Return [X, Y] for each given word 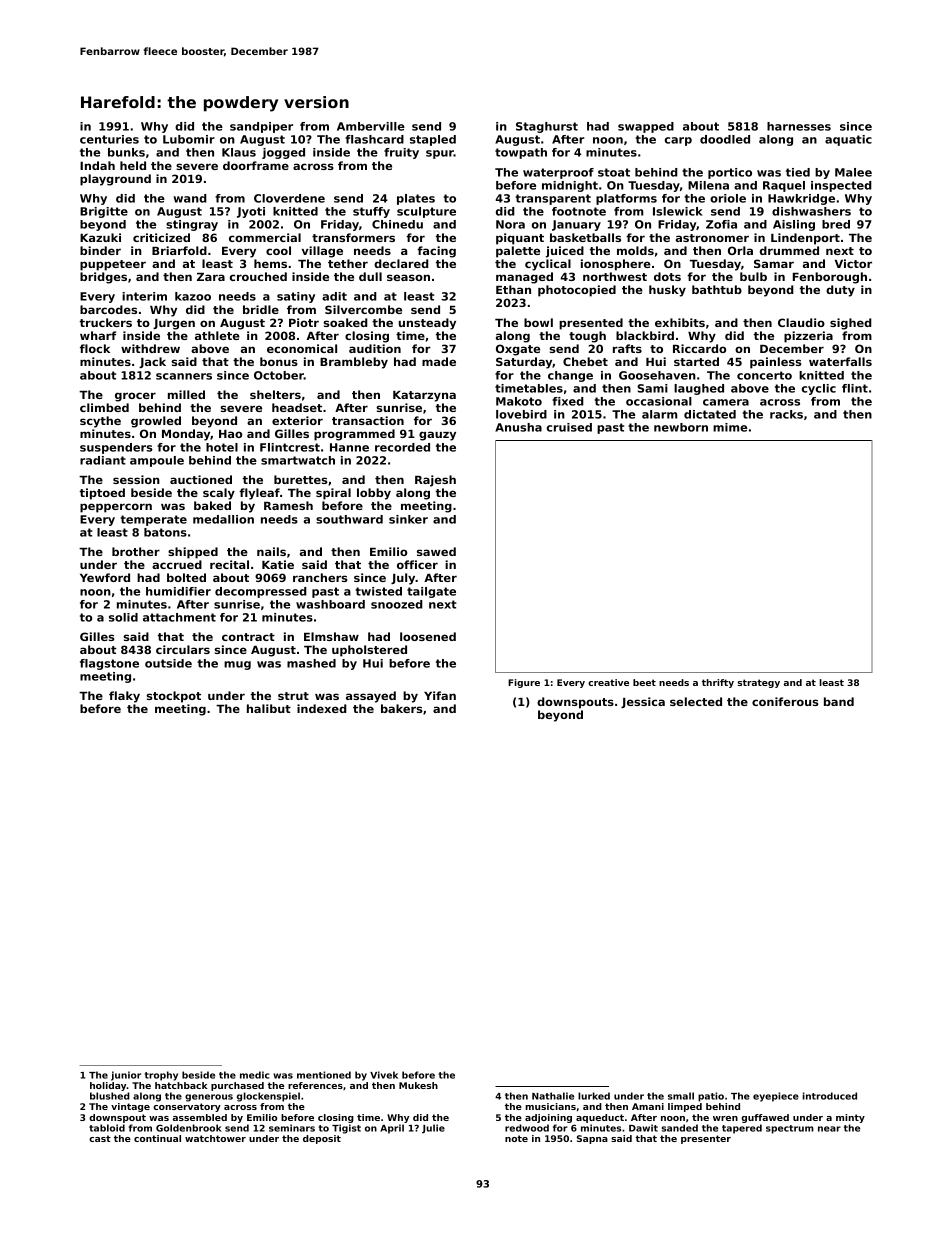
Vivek [384, 1075]
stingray [192, 225]
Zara [211, 277]
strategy [759, 683]
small [681, 1096]
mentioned [324, 1075]
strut [293, 696]
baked [212, 505]
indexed [322, 708]
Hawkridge [801, 199]
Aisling [794, 225]
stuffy [371, 212]
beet [644, 682]
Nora [510, 224]
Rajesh [435, 481]
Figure [524, 683]
